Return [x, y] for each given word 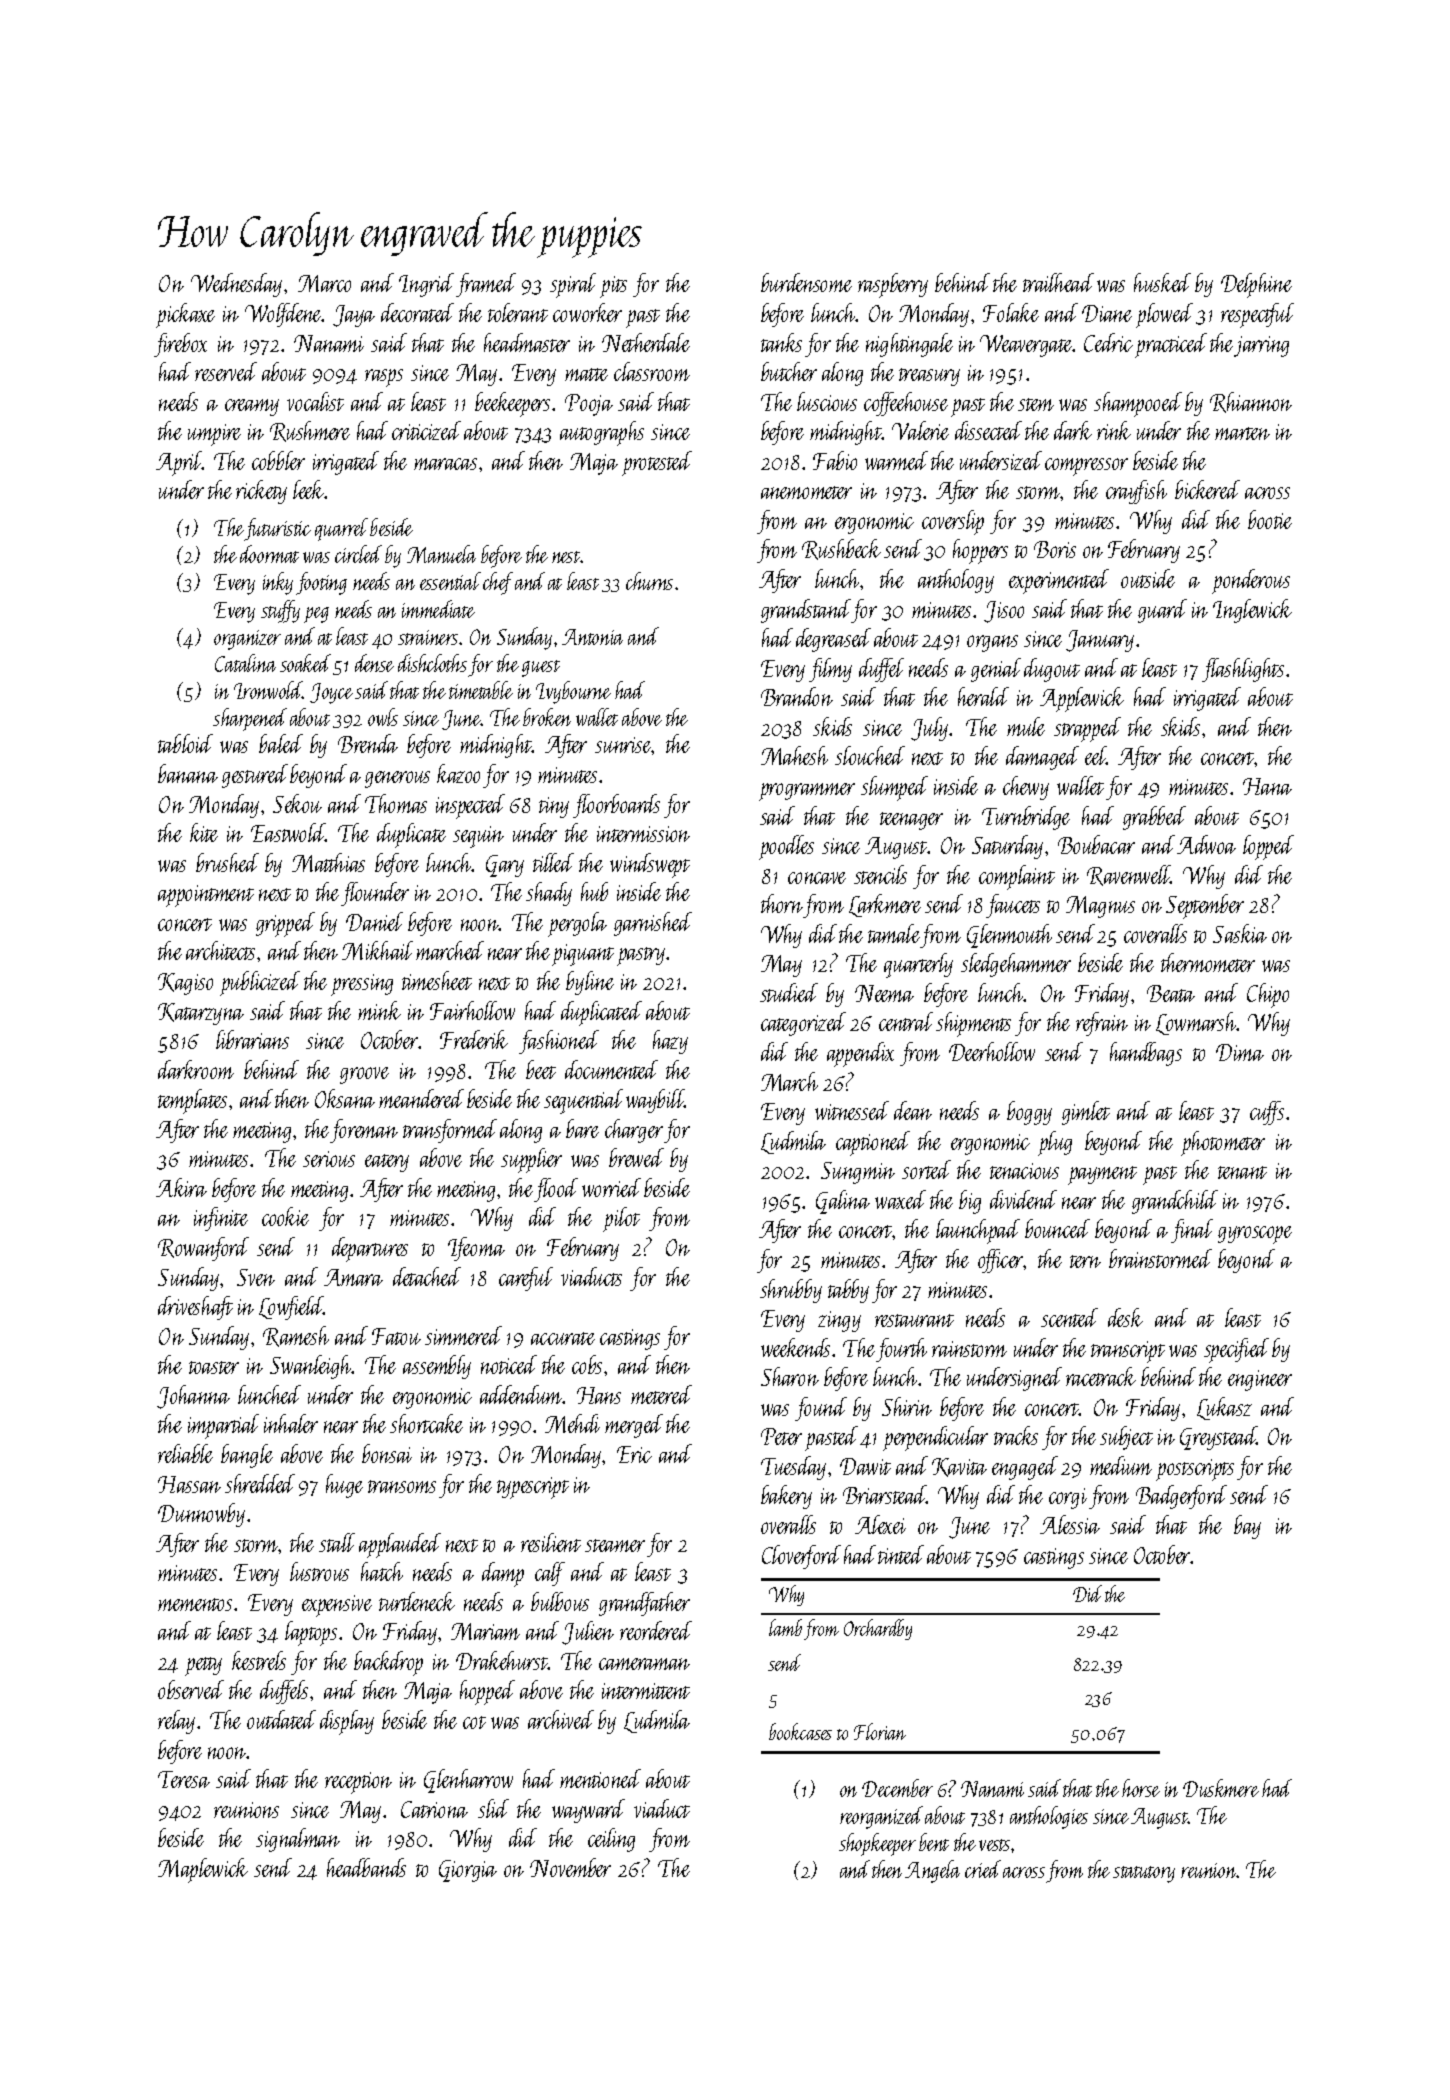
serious [329, 1159]
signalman [298, 1840]
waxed [900, 1199]
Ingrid [426, 285]
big [970, 1202]
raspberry [893, 285]
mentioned [600, 1778]
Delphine [1256, 285]
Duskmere [1221, 1788]
